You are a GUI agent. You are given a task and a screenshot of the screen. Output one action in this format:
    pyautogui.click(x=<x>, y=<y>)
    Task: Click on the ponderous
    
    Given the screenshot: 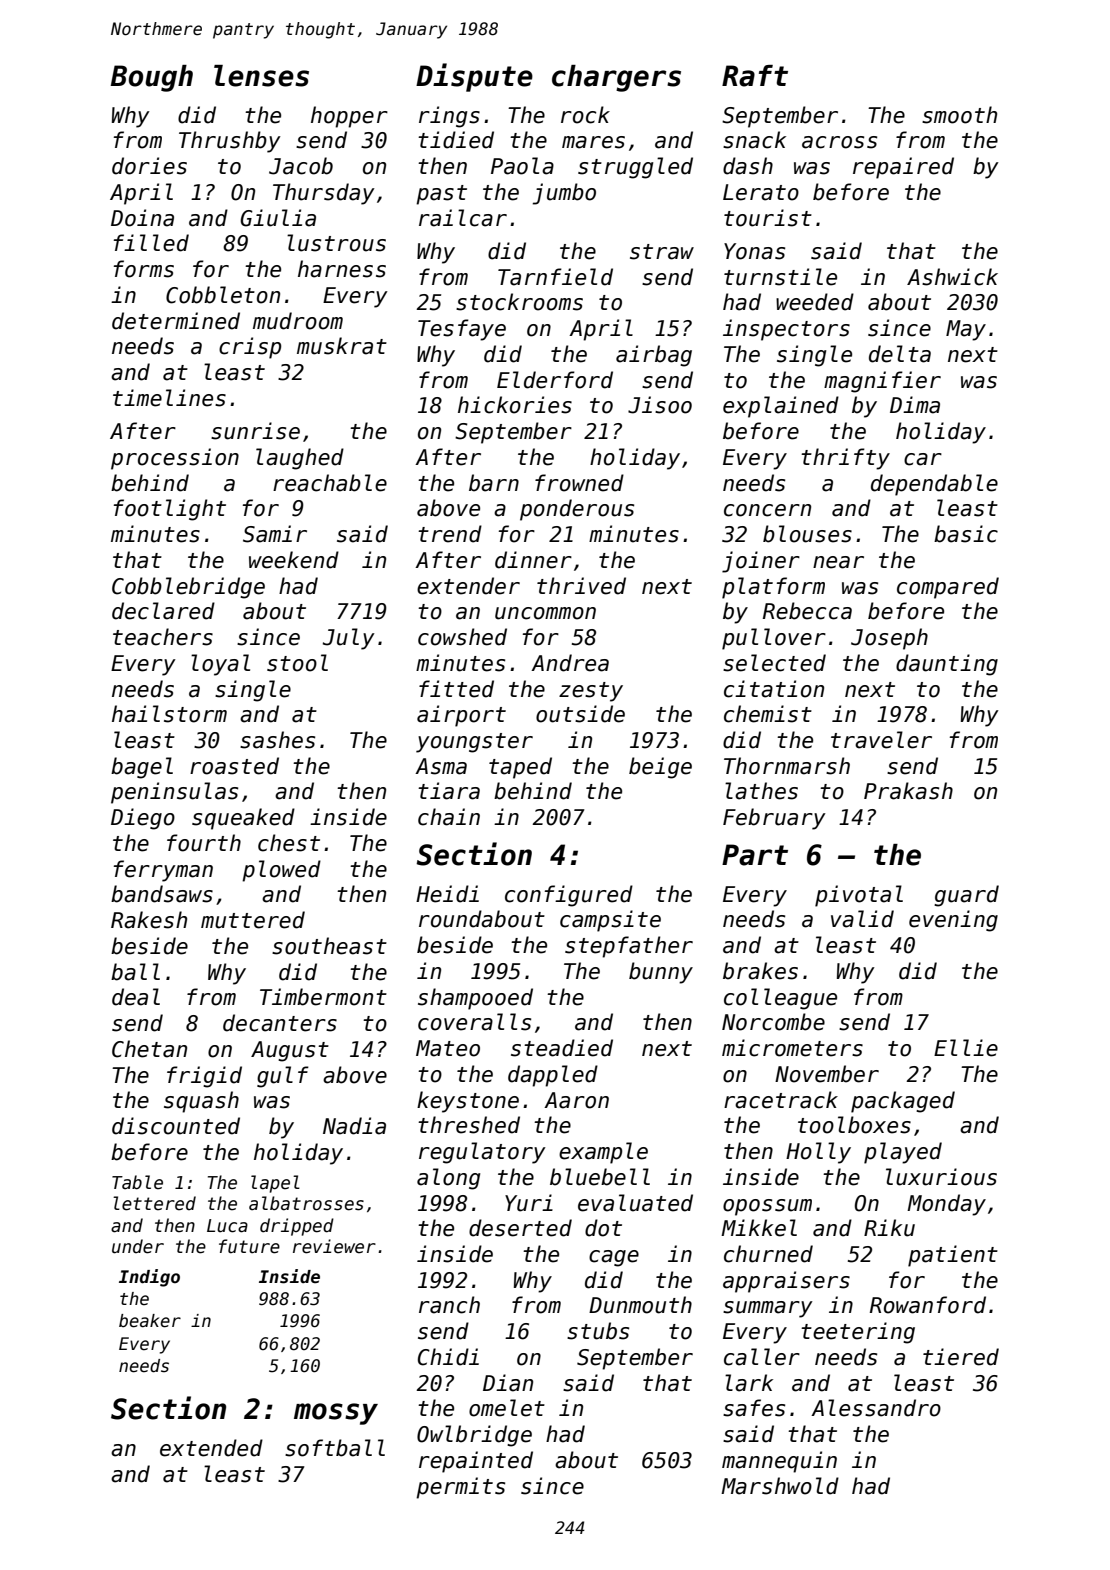 What is the action you would take?
    pyautogui.click(x=577, y=510)
